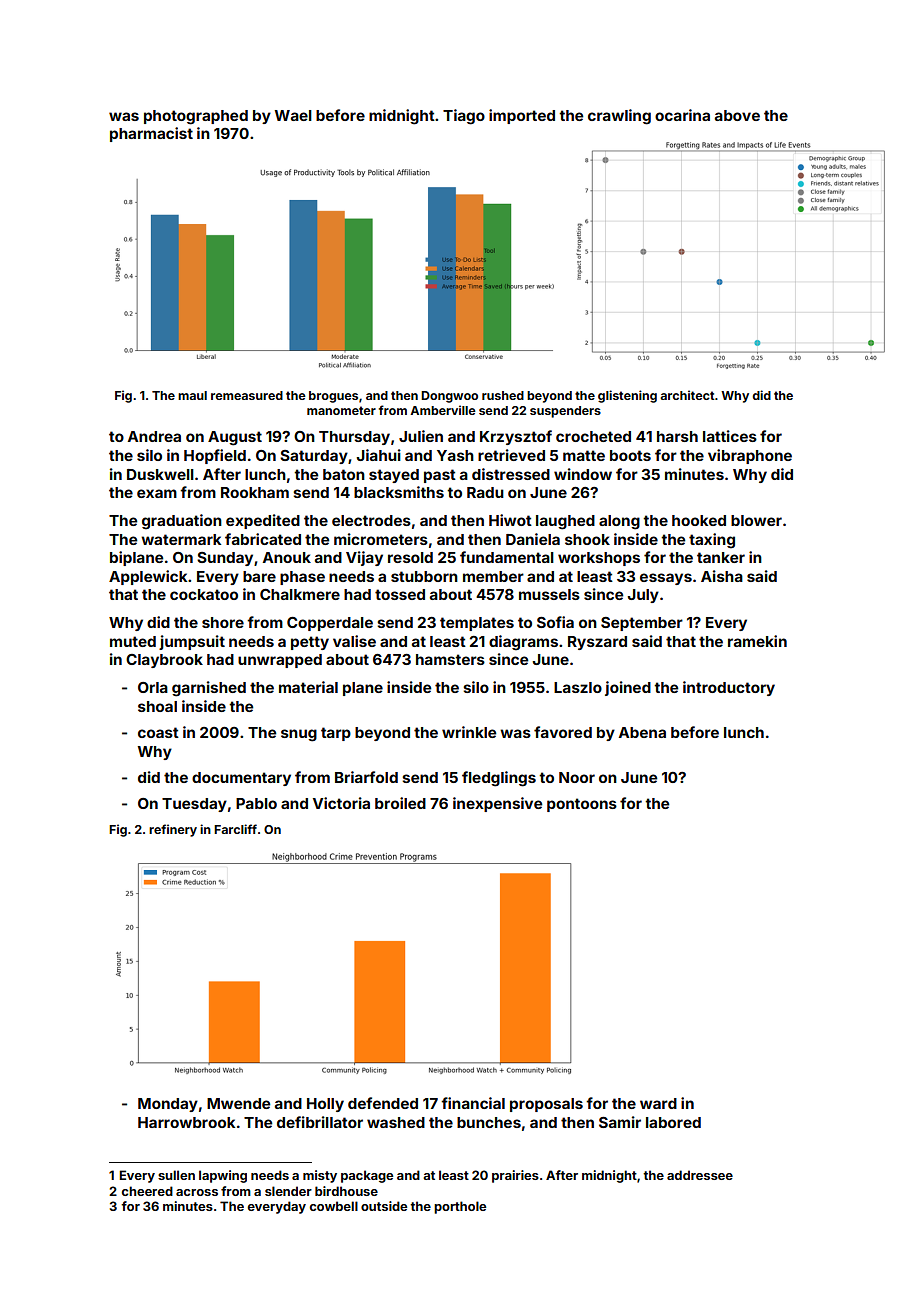 This screenshot has width=908, height=1316. Describe the element at coordinates (176, 1175) in the screenshot. I see `sullen` at that location.
